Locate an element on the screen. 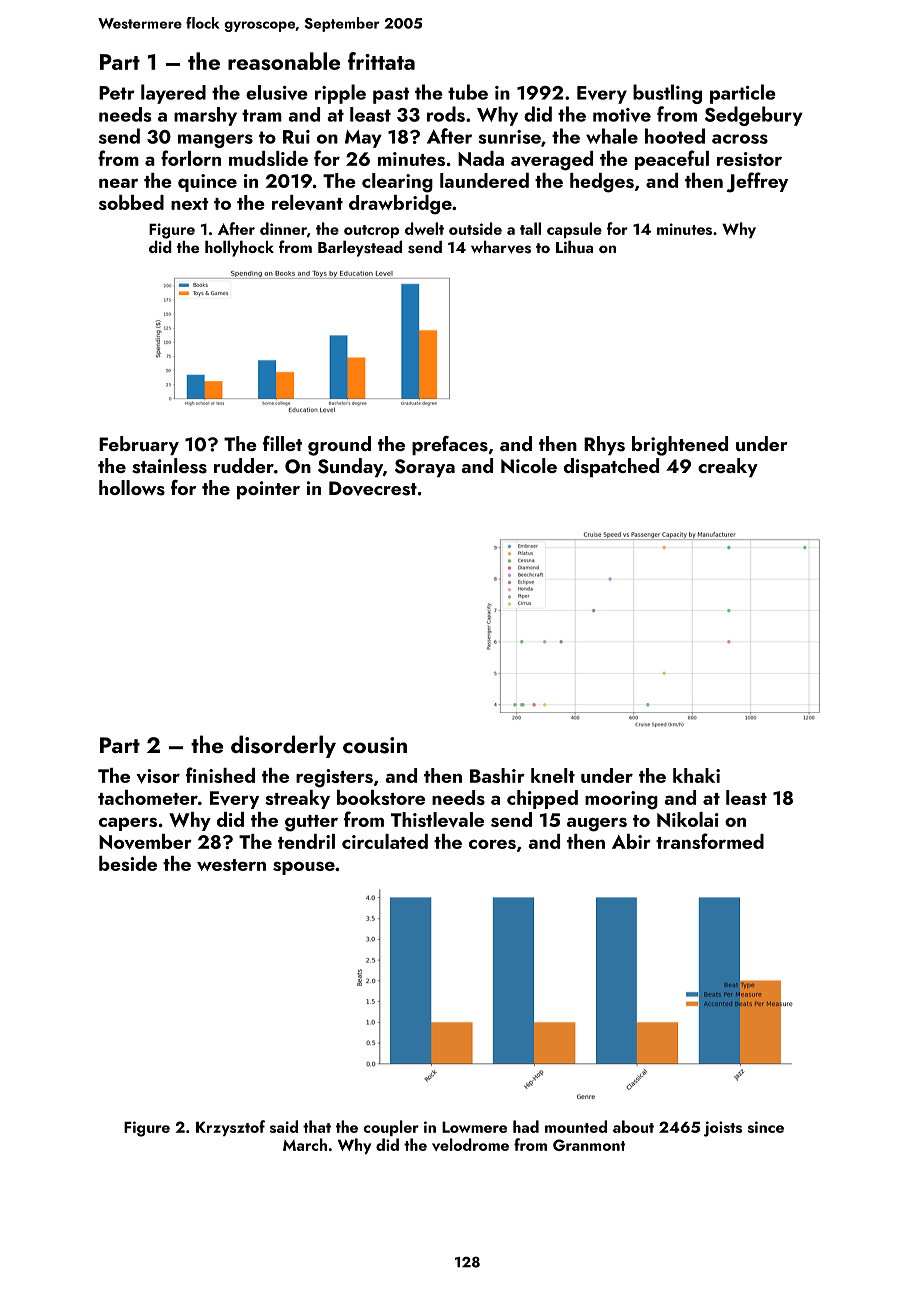 The height and width of the screenshot is (1316, 908). averaged is located at coordinates (552, 161).
